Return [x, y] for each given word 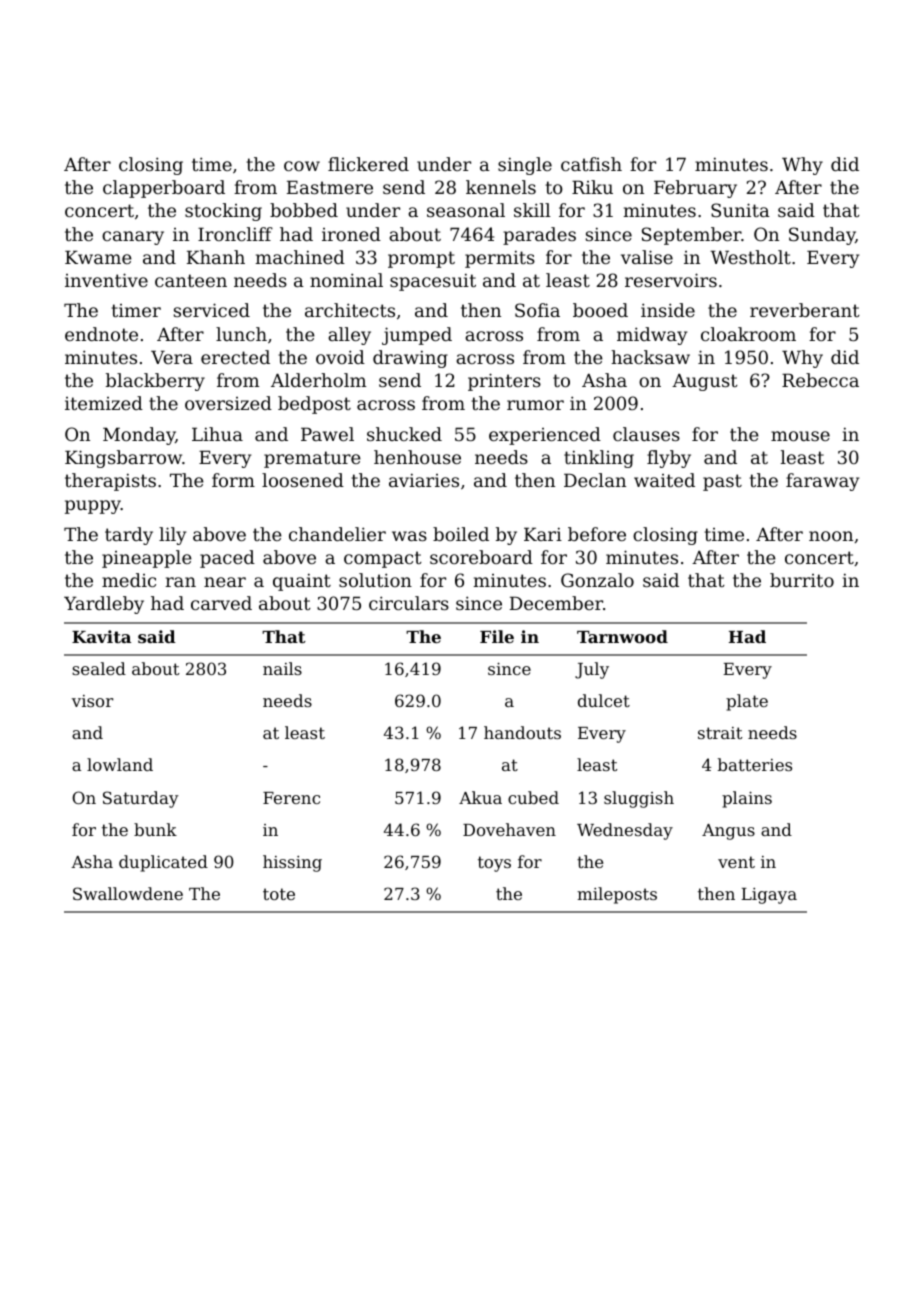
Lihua [217, 434]
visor [92, 701]
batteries [755, 764]
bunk [155, 829]
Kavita [101, 636]
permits [500, 259]
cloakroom [748, 334]
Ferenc [291, 798]
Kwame [98, 257]
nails [282, 668]
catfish [591, 164]
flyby [669, 459]
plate [747, 702]
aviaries [424, 480]
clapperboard [164, 189]
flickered [368, 164]
